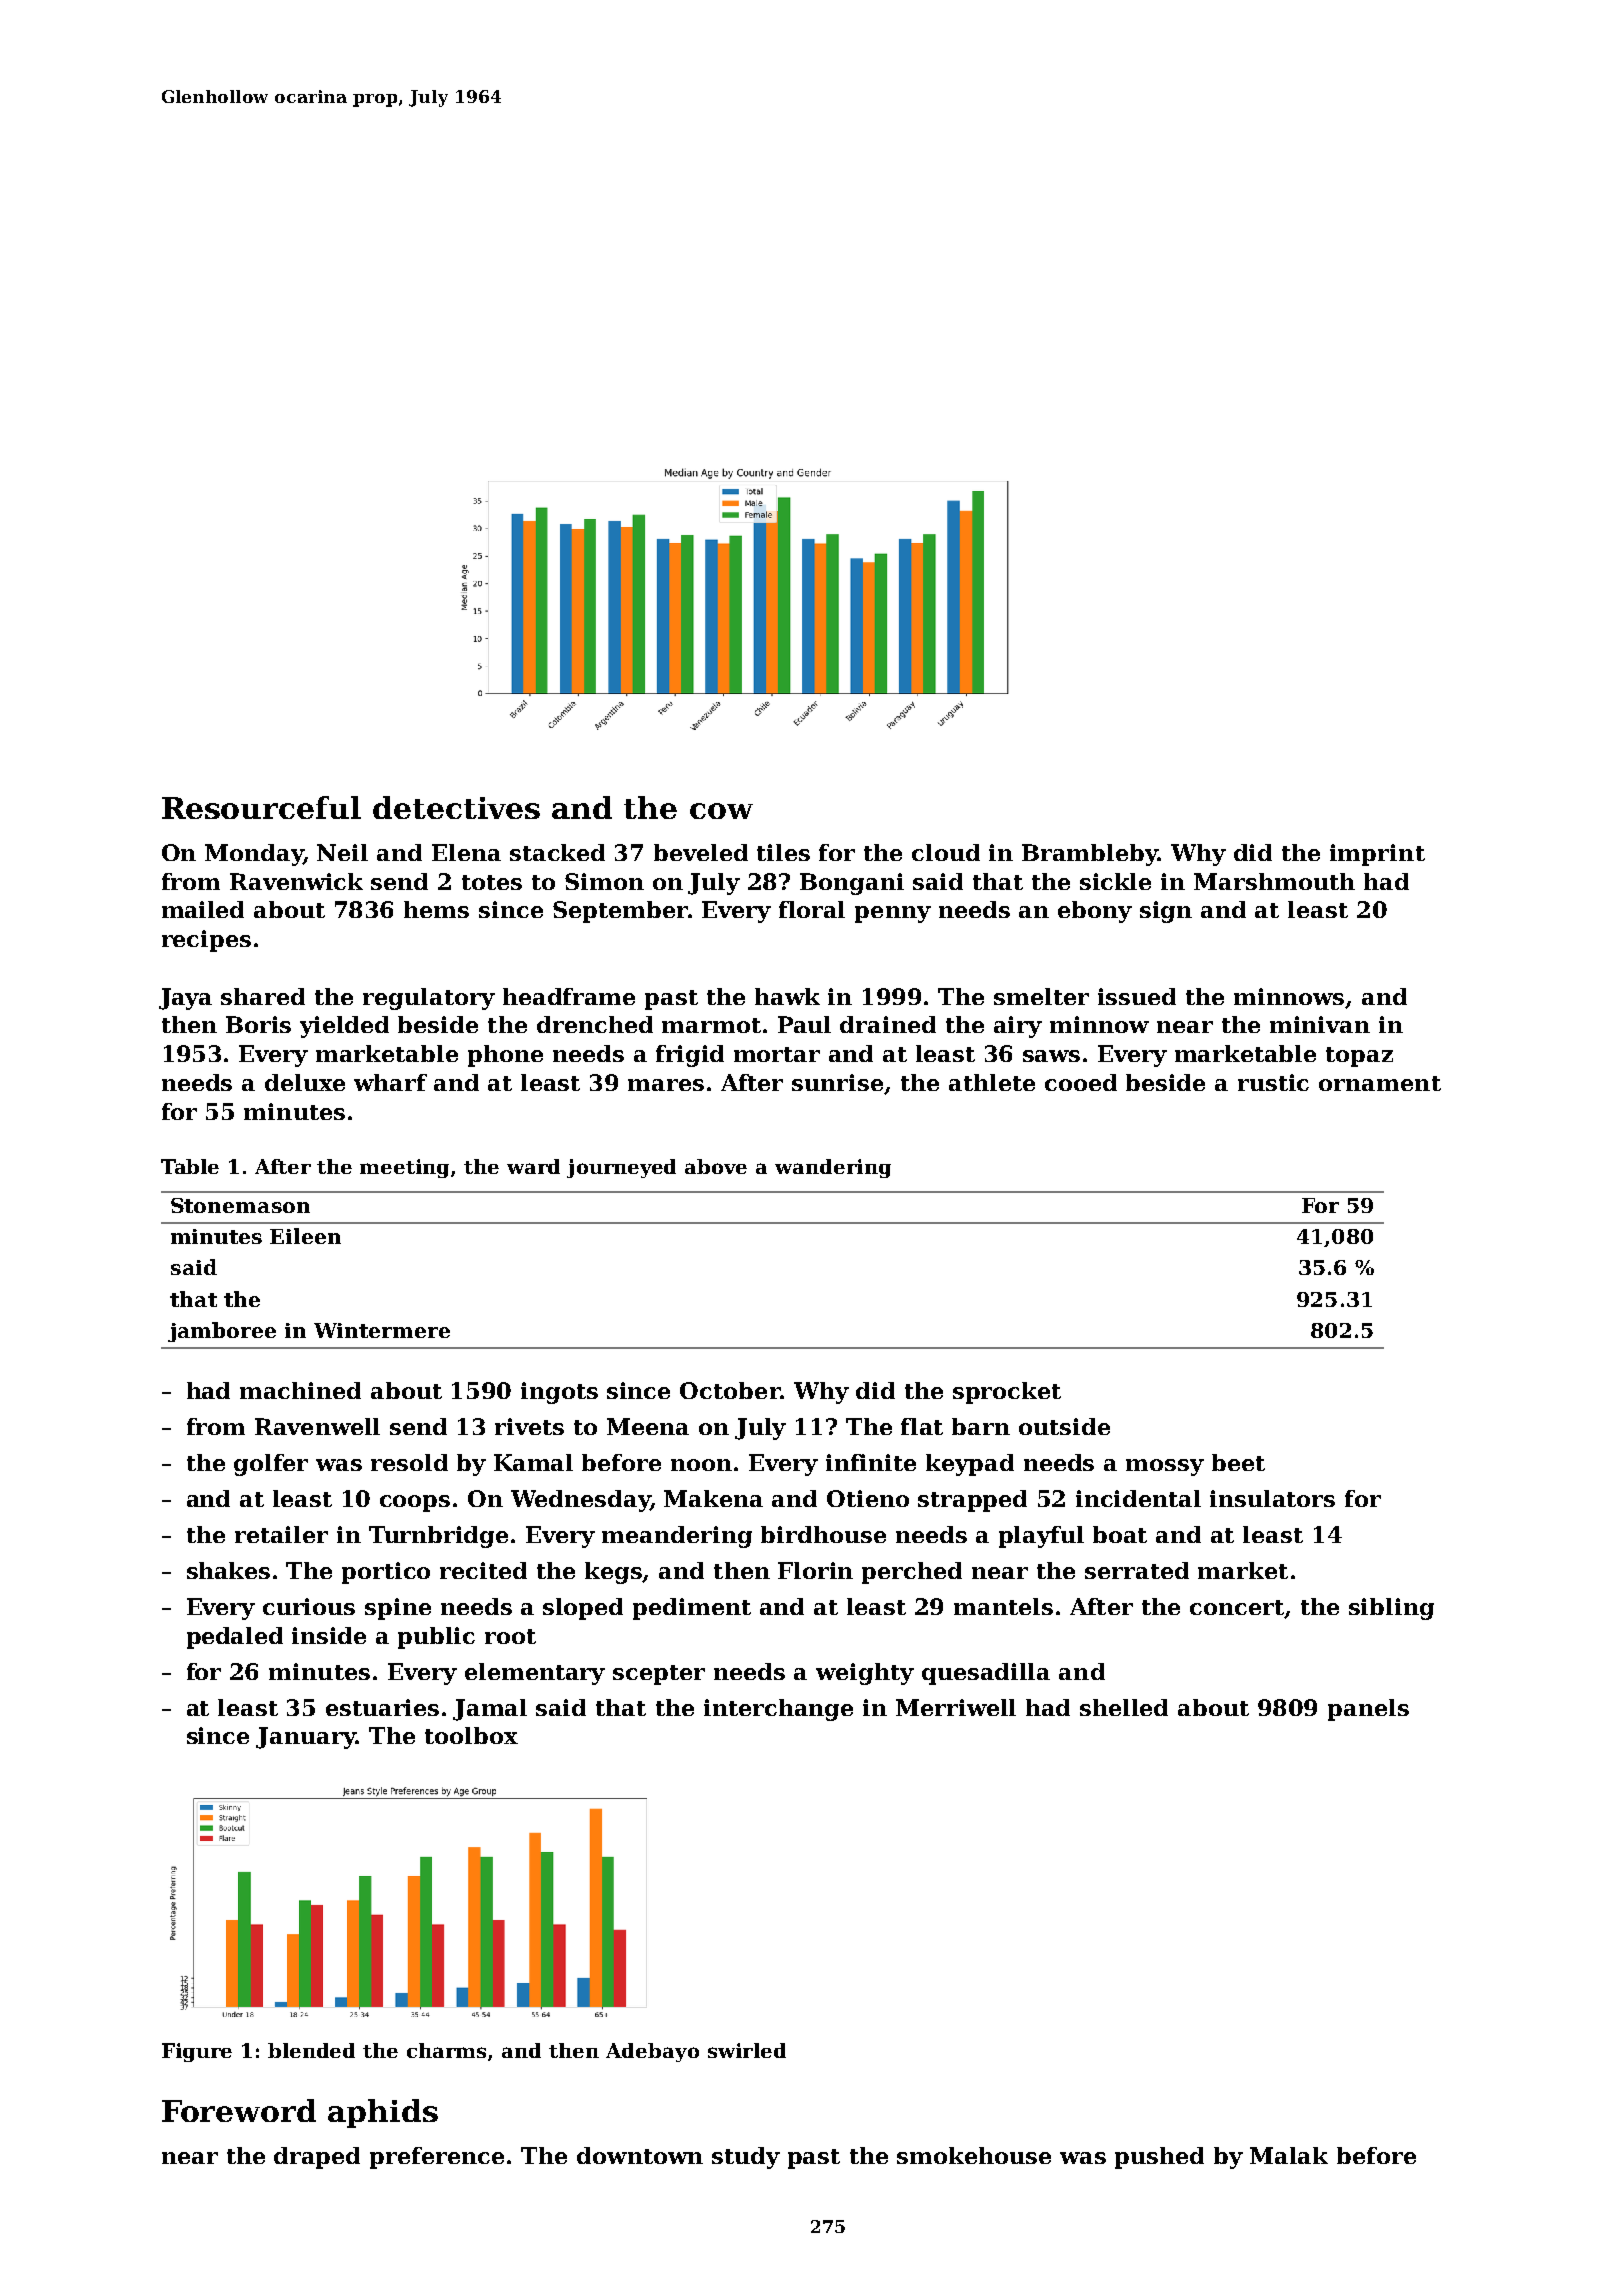  Describe the element at coordinates (505, 1056) in the document. I see `phone` at that location.
